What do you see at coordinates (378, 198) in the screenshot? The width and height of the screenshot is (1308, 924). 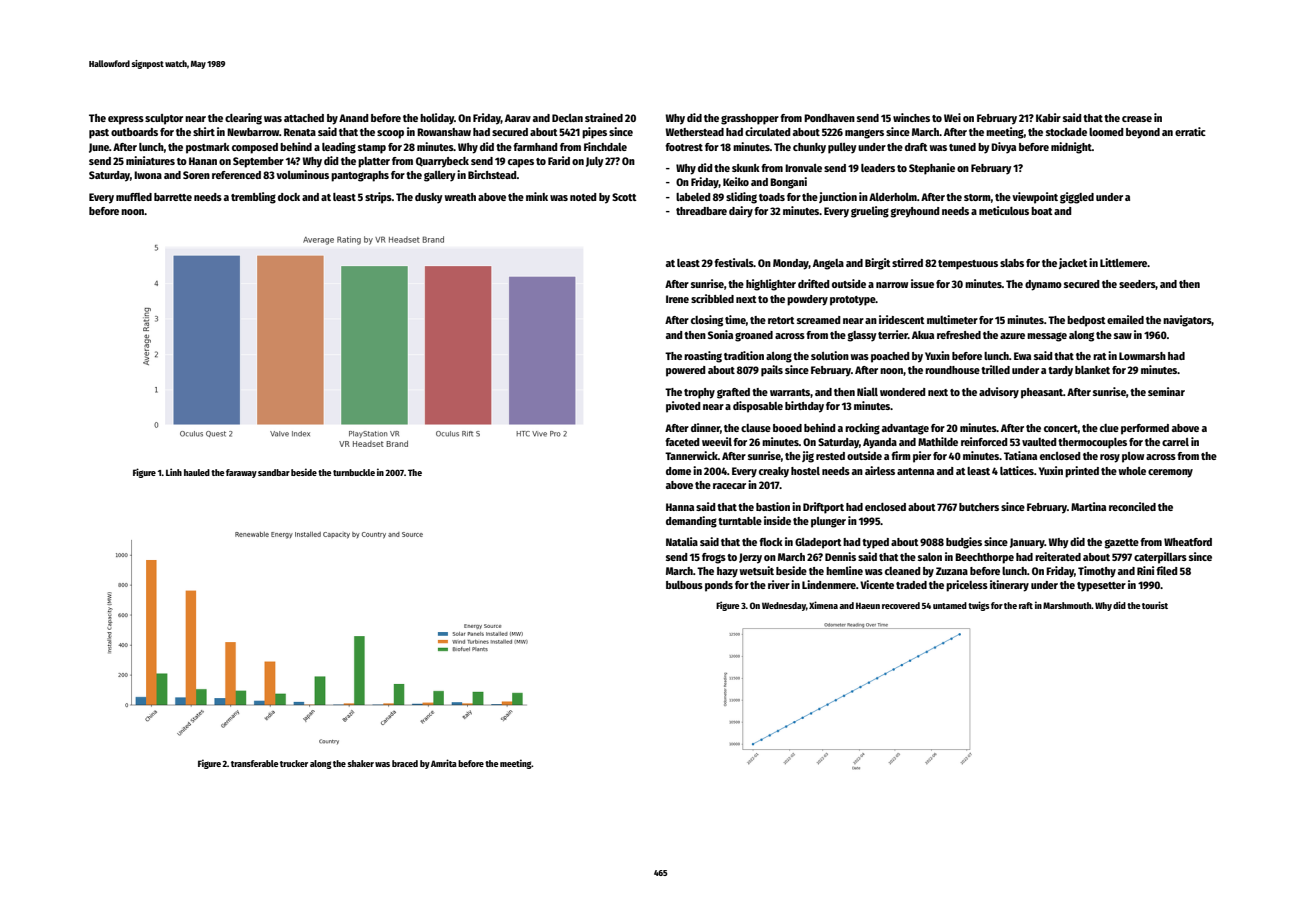 I see `strips` at bounding box center [378, 198].
